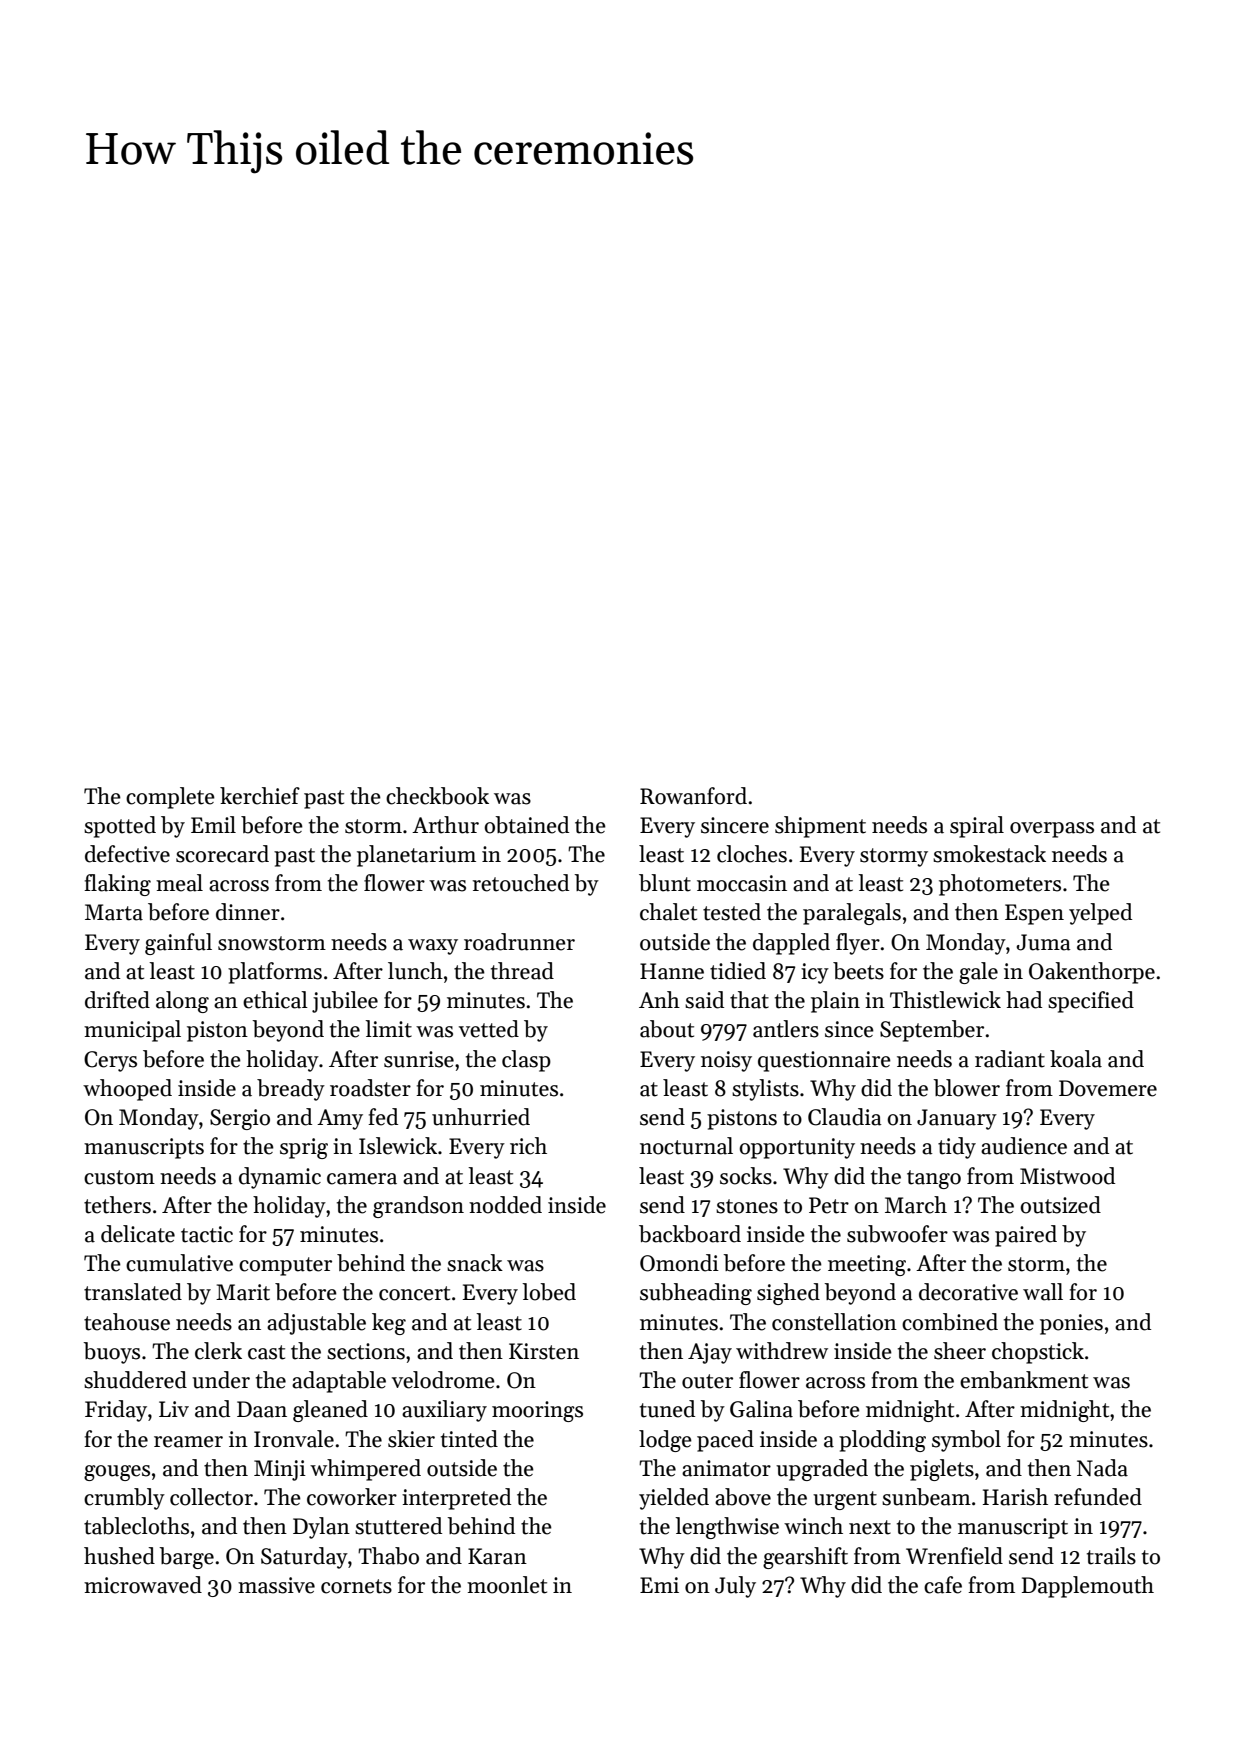 This image has height=1762, width=1246. I want to click on massive, so click(276, 1585).
